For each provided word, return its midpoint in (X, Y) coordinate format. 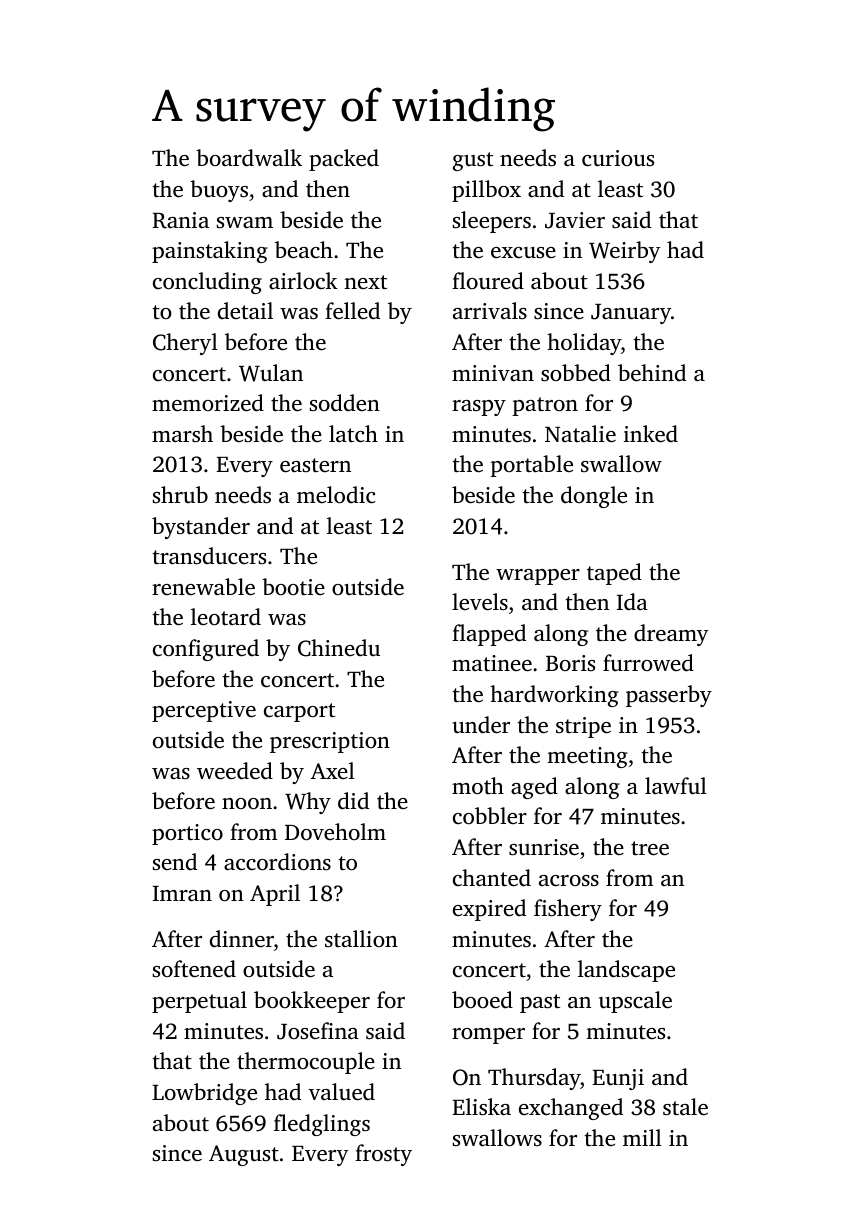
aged (534, 788)
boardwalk (249, 158)
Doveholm (335, 831)
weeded (235, 771)
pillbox (486, 191)
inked (651, 434)
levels (480, 602)
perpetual (199, 1002)
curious (618, 158)
